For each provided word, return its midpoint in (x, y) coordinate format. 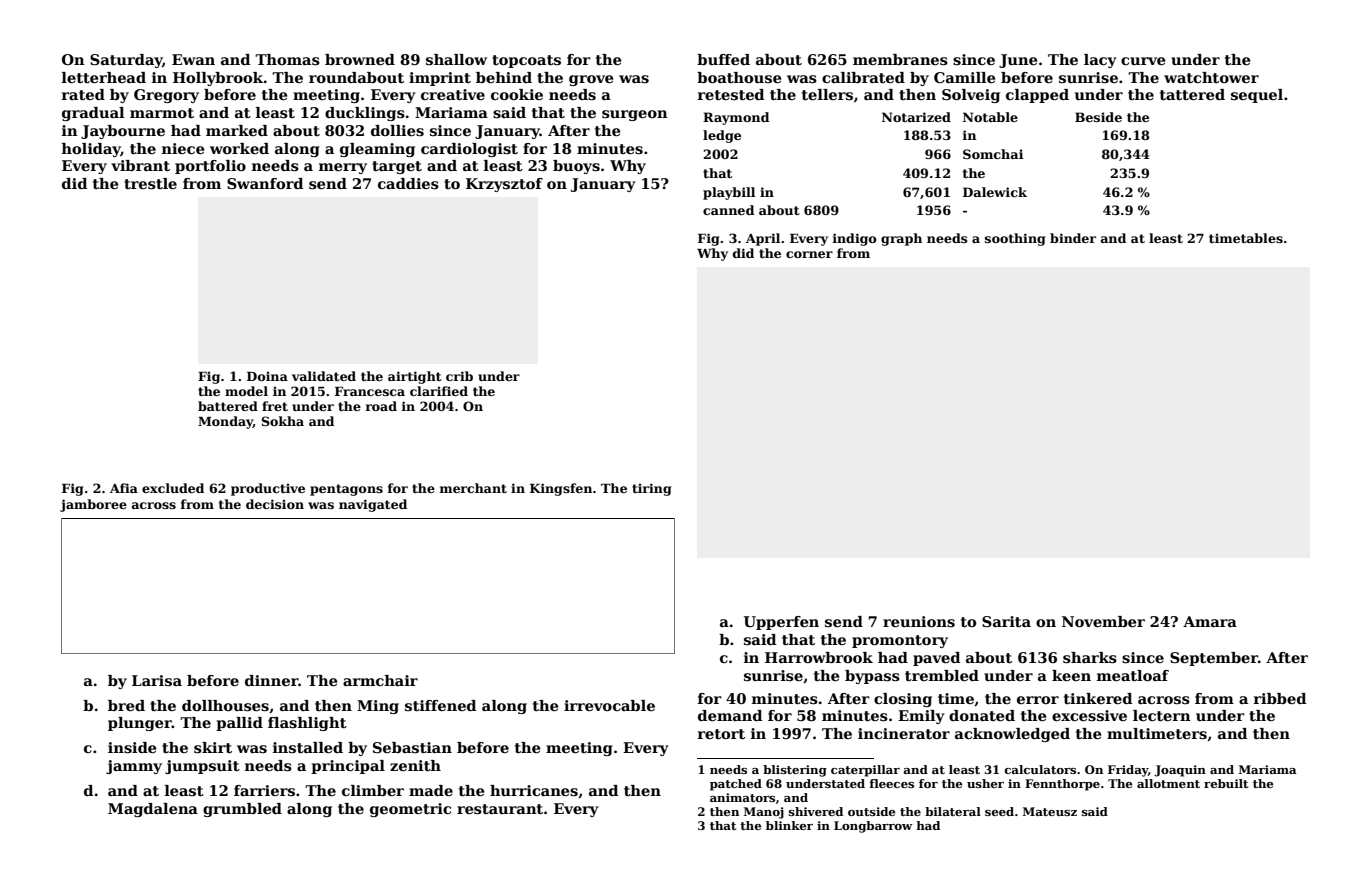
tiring (651, 489)
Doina (267, 376)
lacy (1100, 61)
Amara (1210, 621)
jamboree (93, 505)
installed (308, 747)
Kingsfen (561, 489)
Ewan (193, 59)
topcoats (526, 61)
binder (1073, 238)
